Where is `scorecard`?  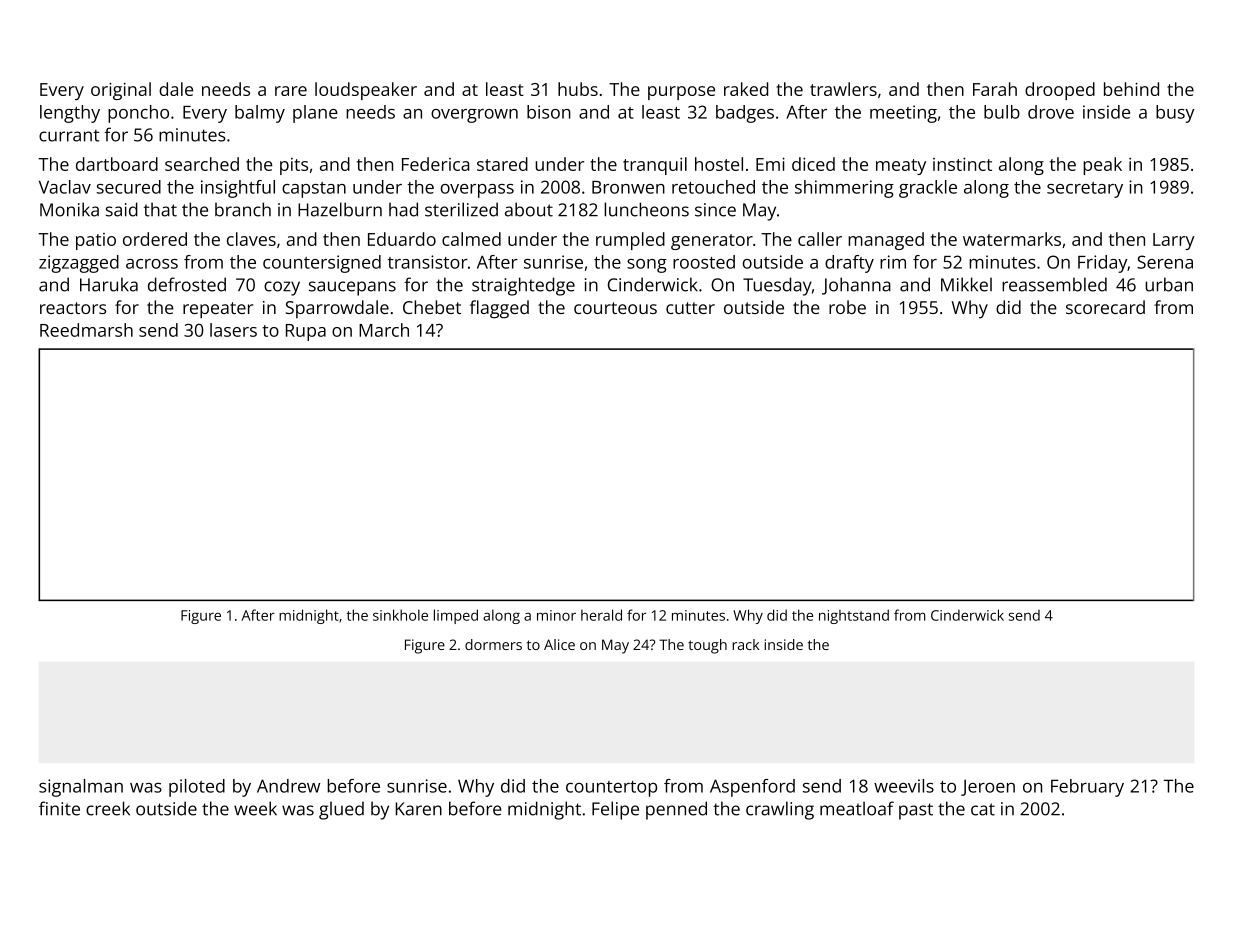 scorecard is located at coordinates (1105, 307).
